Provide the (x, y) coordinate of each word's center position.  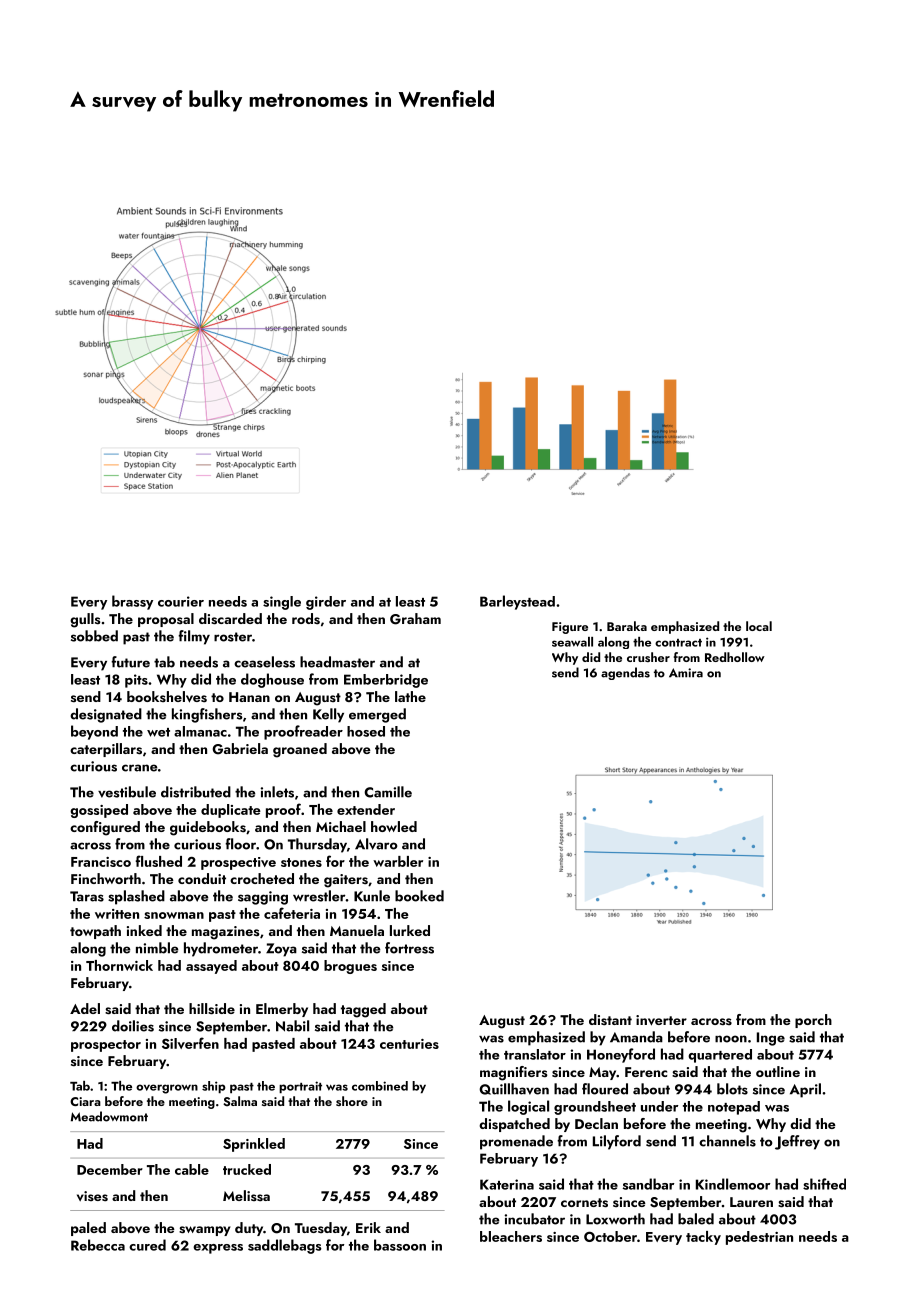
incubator (534, 1219)
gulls (85, 620)
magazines (225, 933)
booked (419, 896)
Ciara (85, 1101)
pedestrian (759, 1238)
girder (326, 603)
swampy (205, 1231)
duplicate (231, 811)
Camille (388, 792)
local (759, 626)
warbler (398, 861)
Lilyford (617, 1142)
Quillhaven (514, 1089)
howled (394, 826)
